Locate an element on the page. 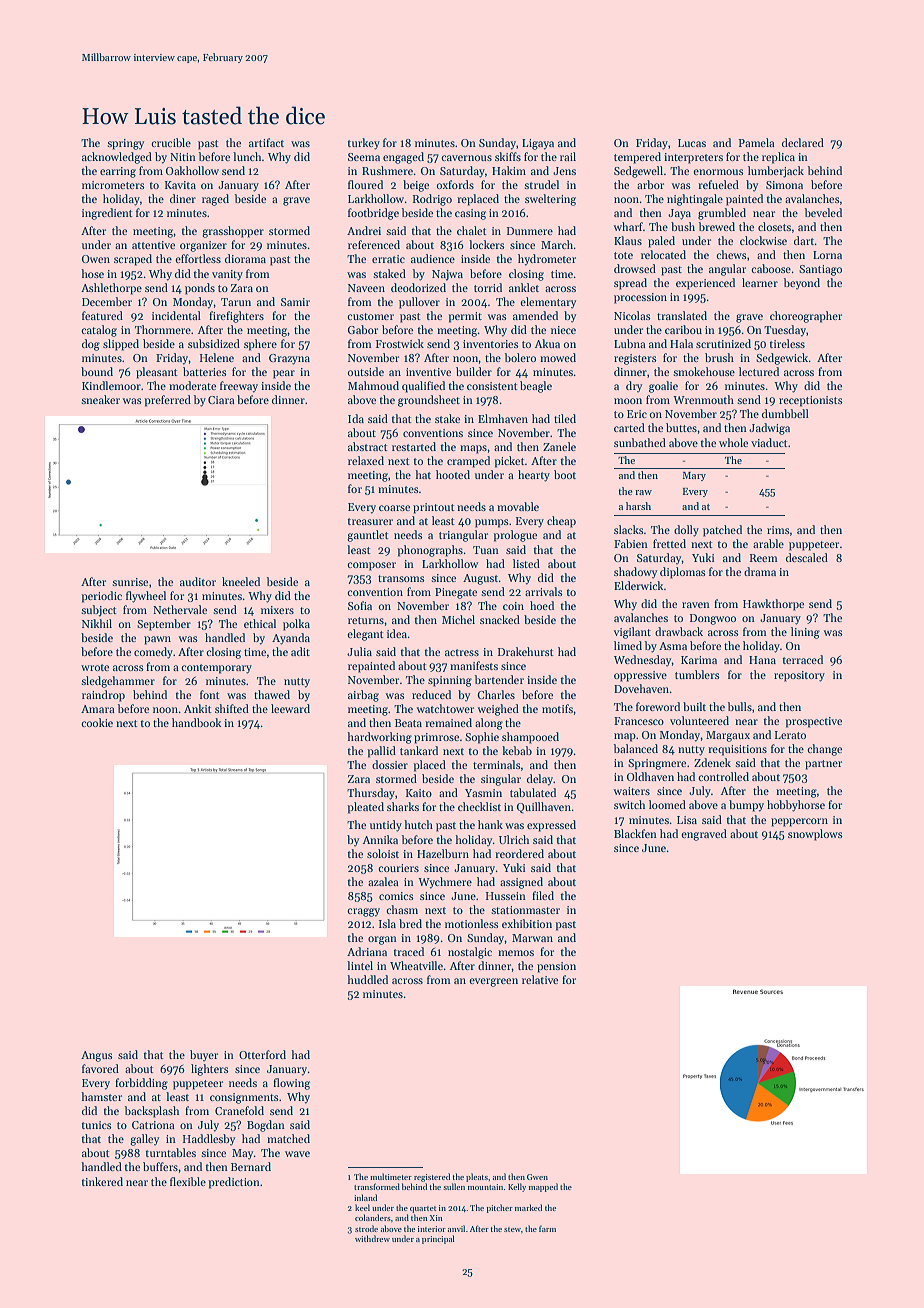 Image resolution: width=924 pixels, height=1308 pixels. tinkered is located at coordinates (102, 1181).
